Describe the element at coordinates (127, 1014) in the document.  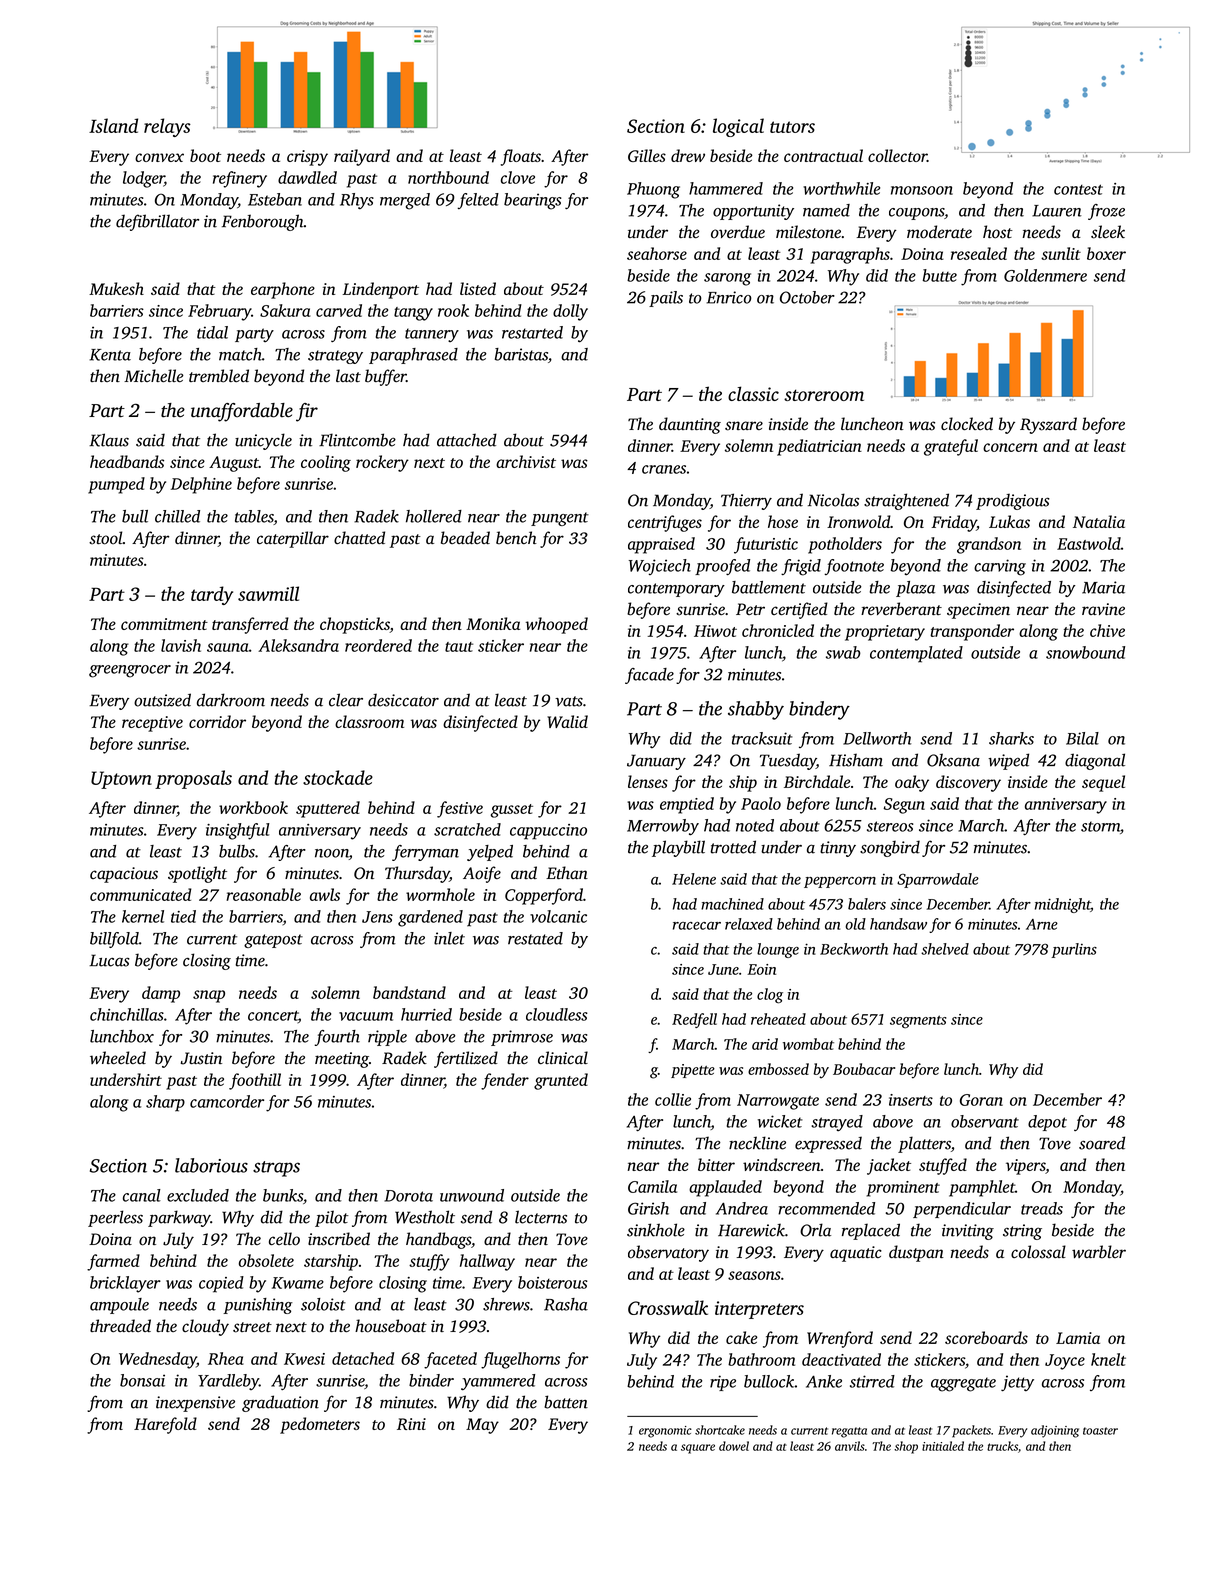
I see `chinchillas` at that location.
